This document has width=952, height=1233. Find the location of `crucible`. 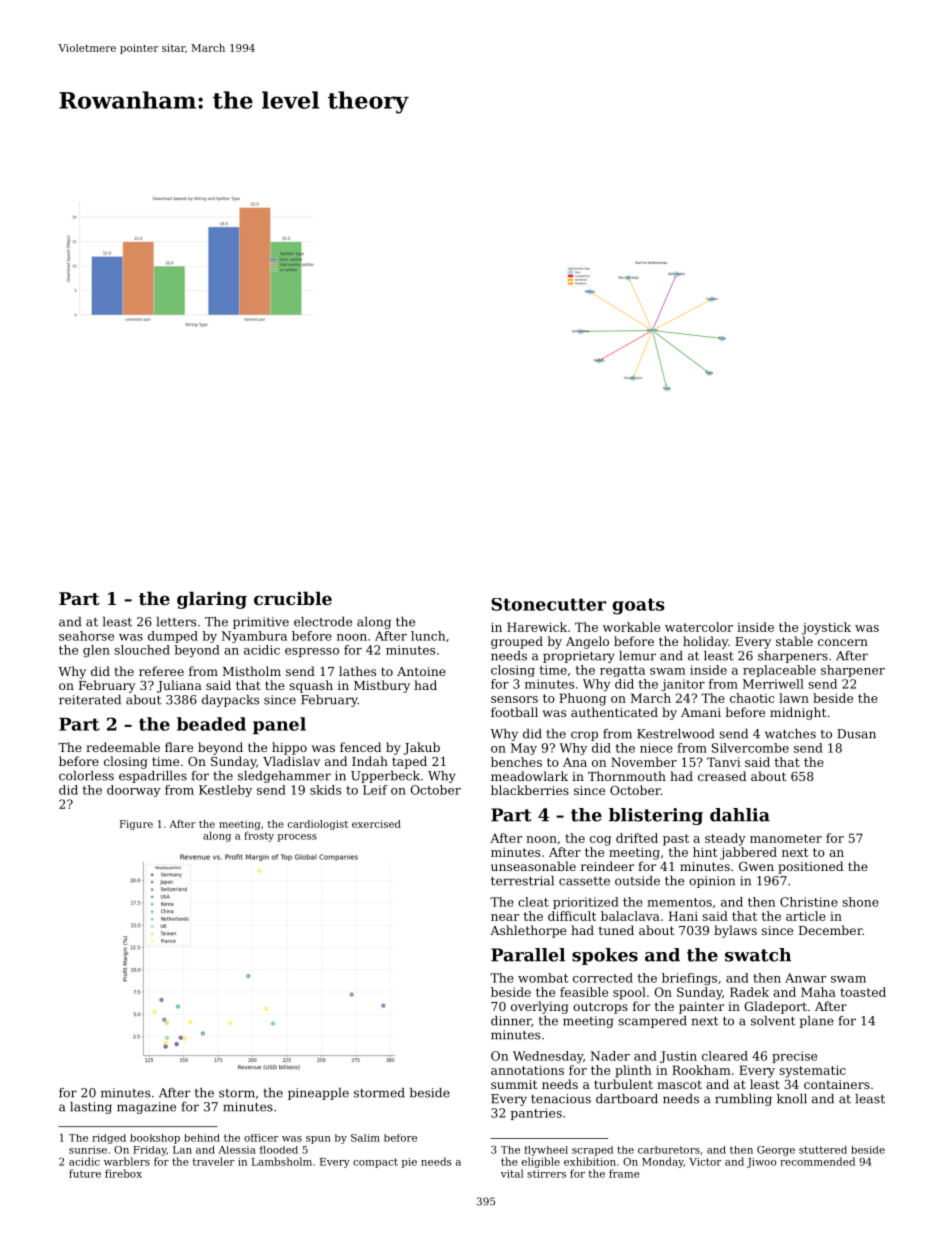

crucible is located at coordinates (293, 598).
